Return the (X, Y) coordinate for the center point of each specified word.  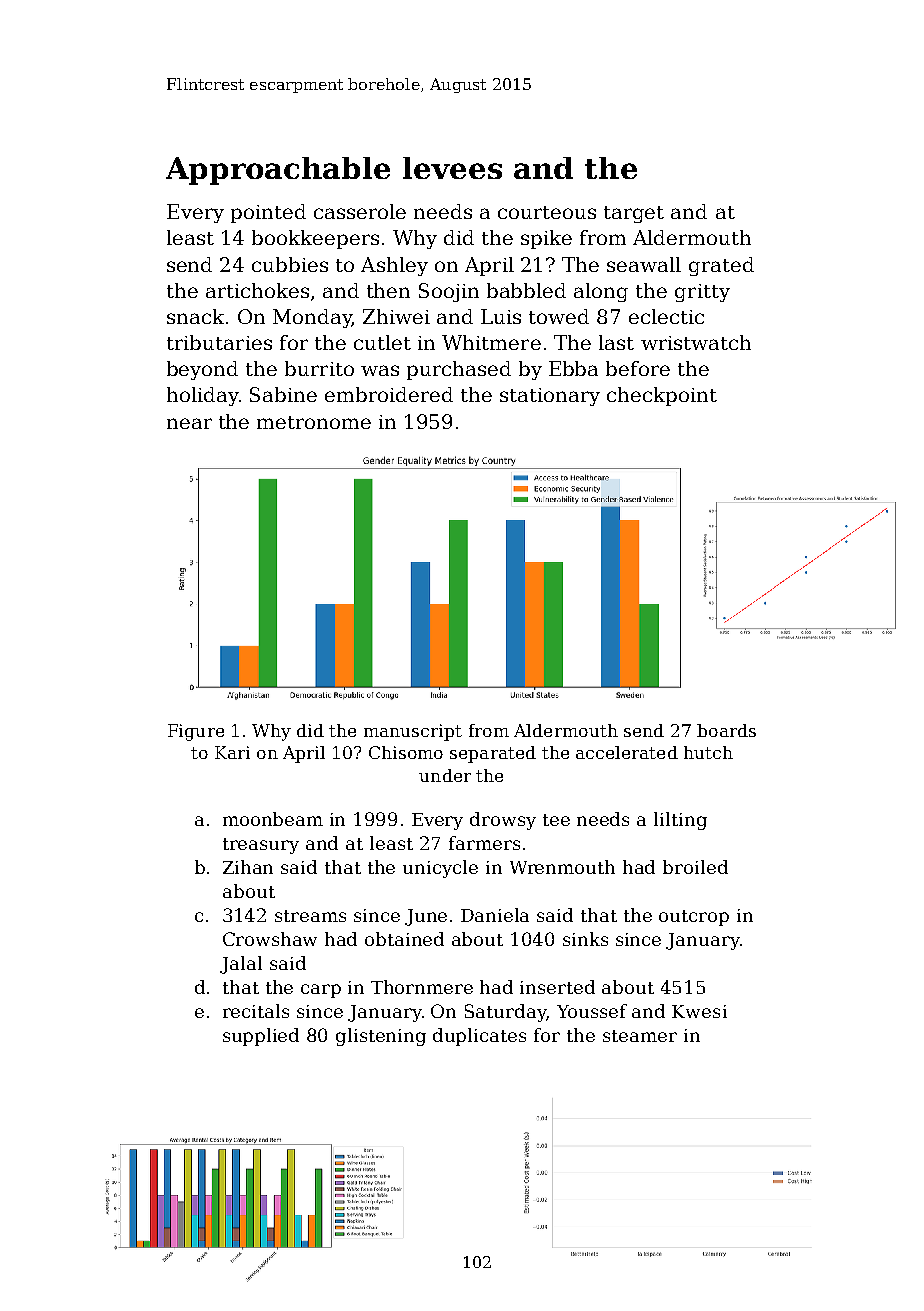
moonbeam (273, 819)
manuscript (413, 732)
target (634, 214)
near (189, 423)
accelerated (627, 752)
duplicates (479, 1037)
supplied (261, 1037)
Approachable (278, 171)
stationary (550, 397)
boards (726, 730)
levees (452, 168)
